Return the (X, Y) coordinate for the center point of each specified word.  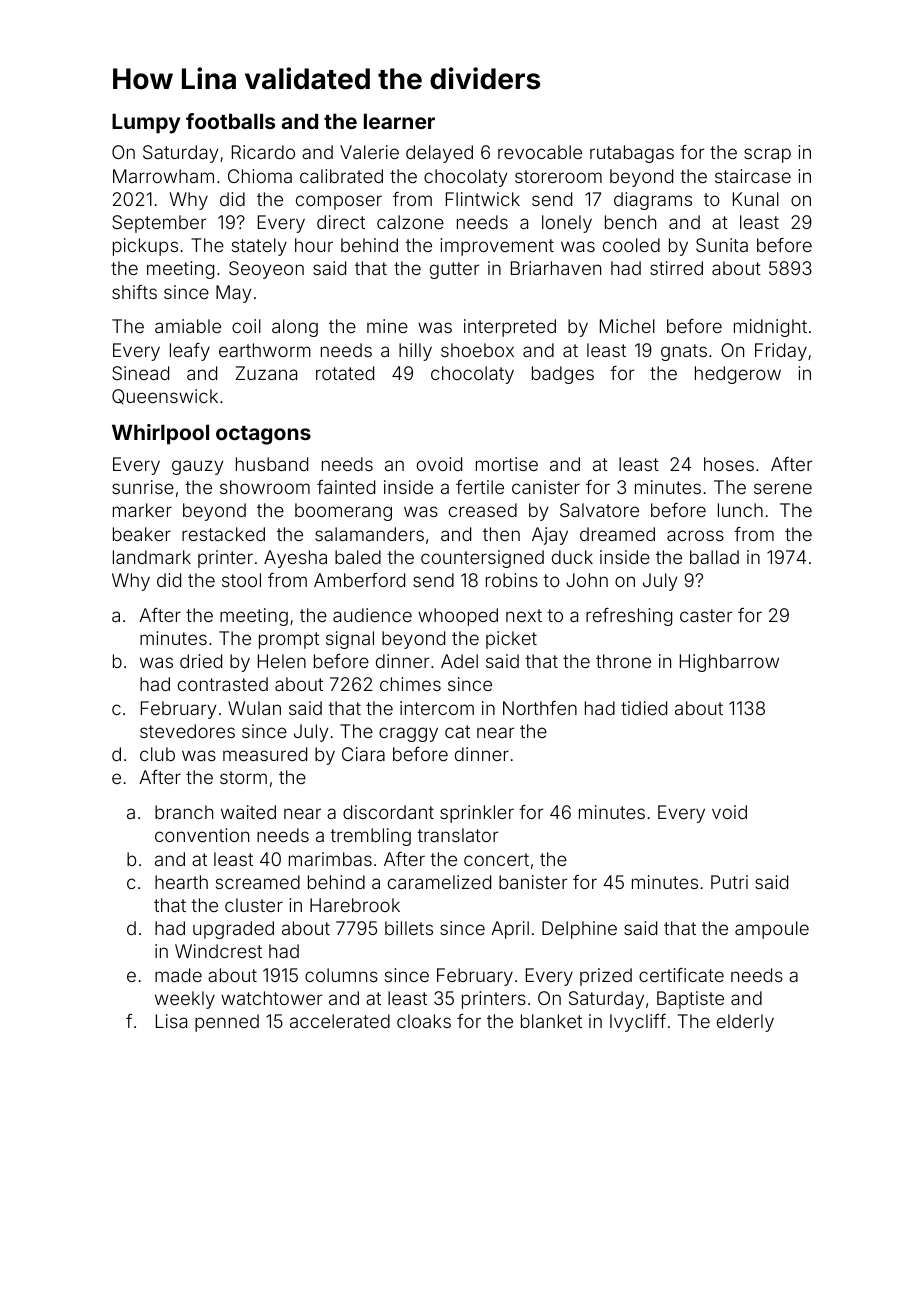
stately (259, 247)
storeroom (558, 176)
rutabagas (632, 154)
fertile (480, 487)
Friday (781, 352)
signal (350, 640)
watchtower (271, 998)
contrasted (223, 684)
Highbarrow (729, 663)
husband (272, 464)
